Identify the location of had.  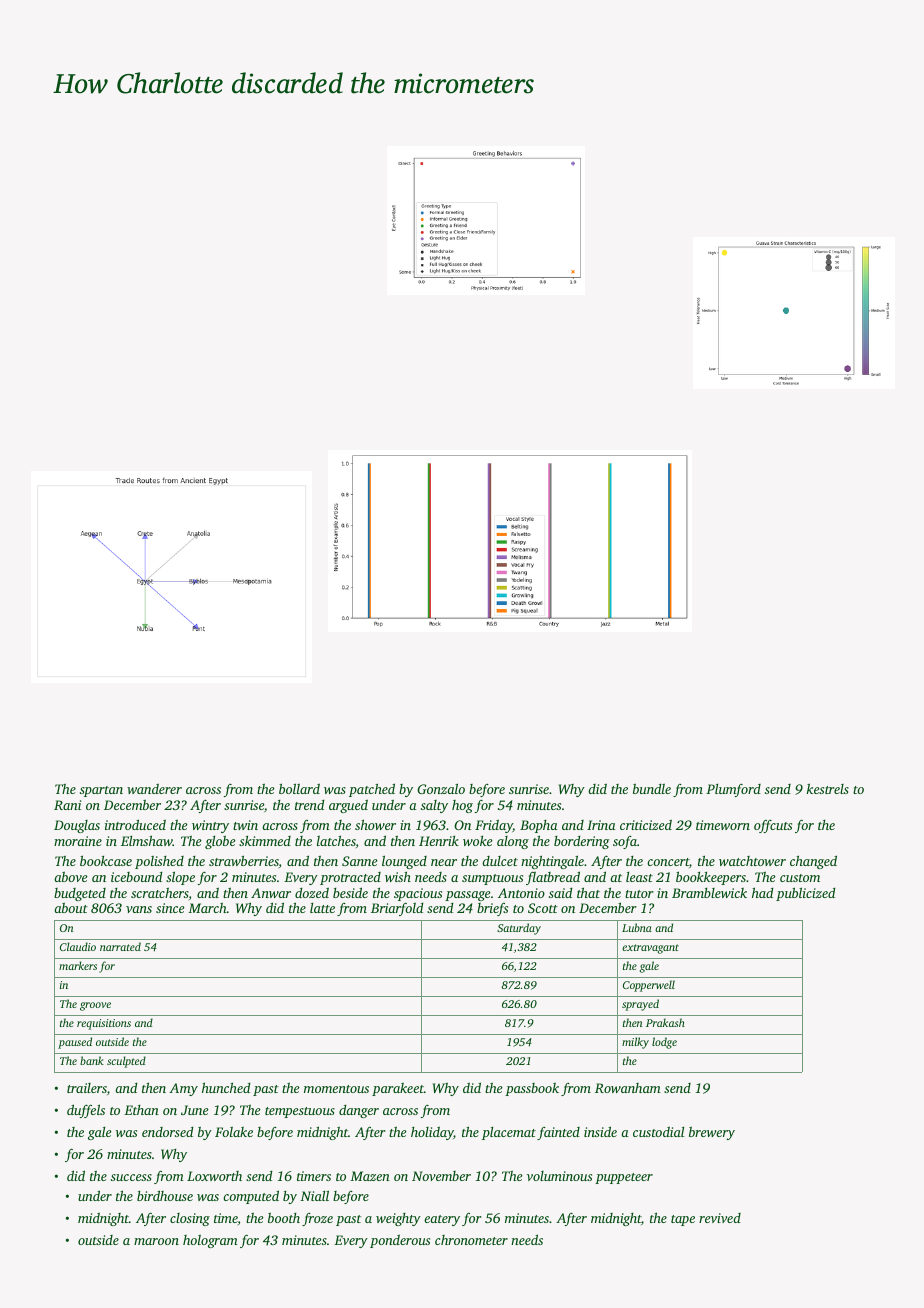
(763, 892).
